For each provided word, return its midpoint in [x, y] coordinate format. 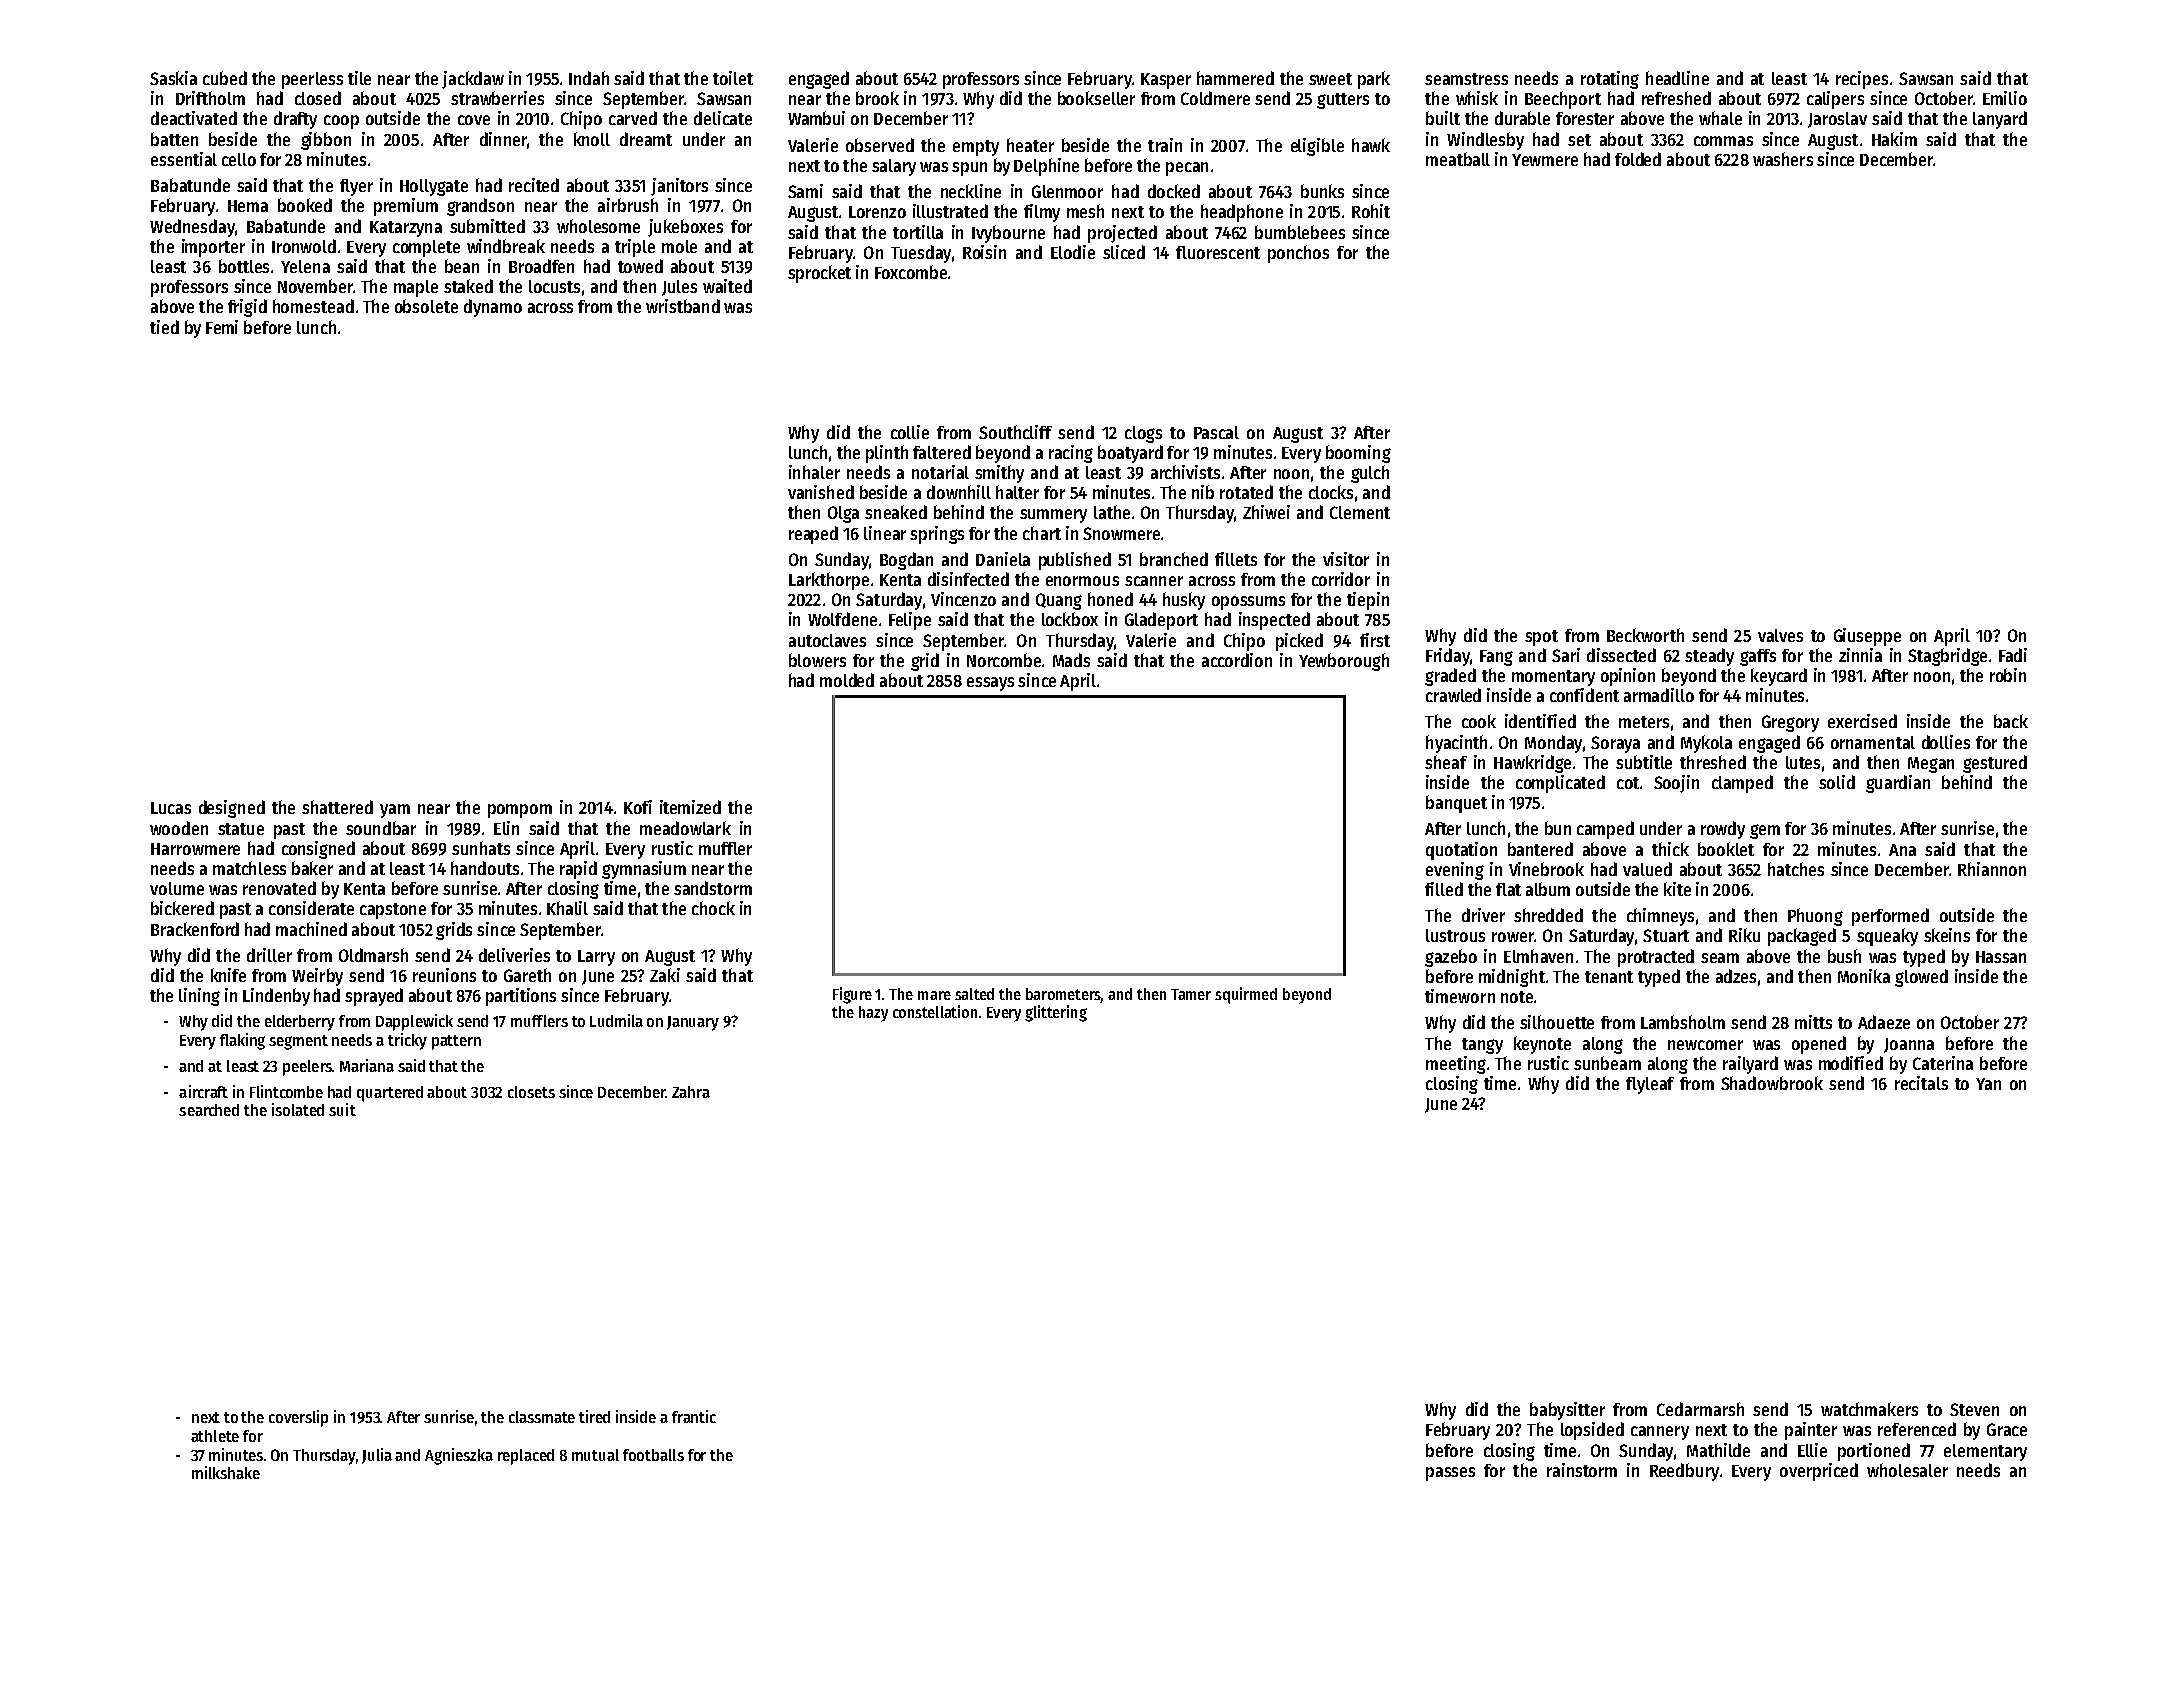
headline [1677, 78]
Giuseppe [1867, 637]
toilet [733, 78]
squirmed [1246, 995]
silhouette [1557, 1022]
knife [228, 975]
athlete [215, 1436]
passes [1450, 1474]
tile [359, 78]
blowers [817, 660]
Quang [1059, 601]
